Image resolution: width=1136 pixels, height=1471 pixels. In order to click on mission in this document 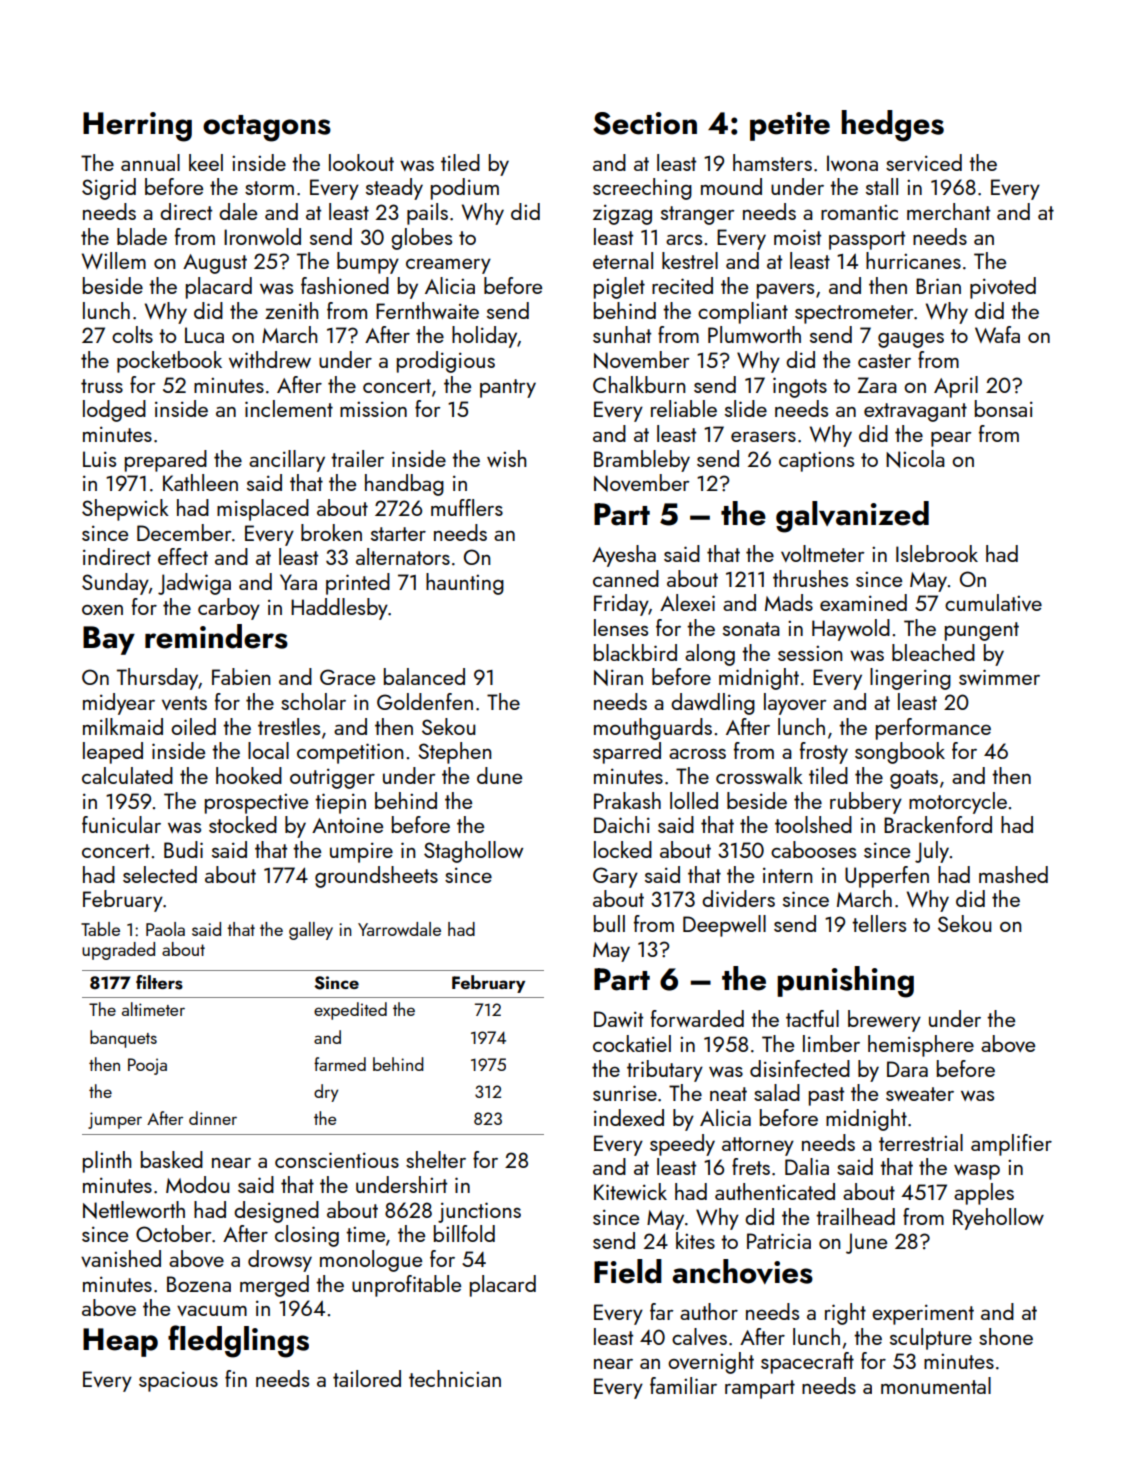, I will do `click(373, 409)`.
